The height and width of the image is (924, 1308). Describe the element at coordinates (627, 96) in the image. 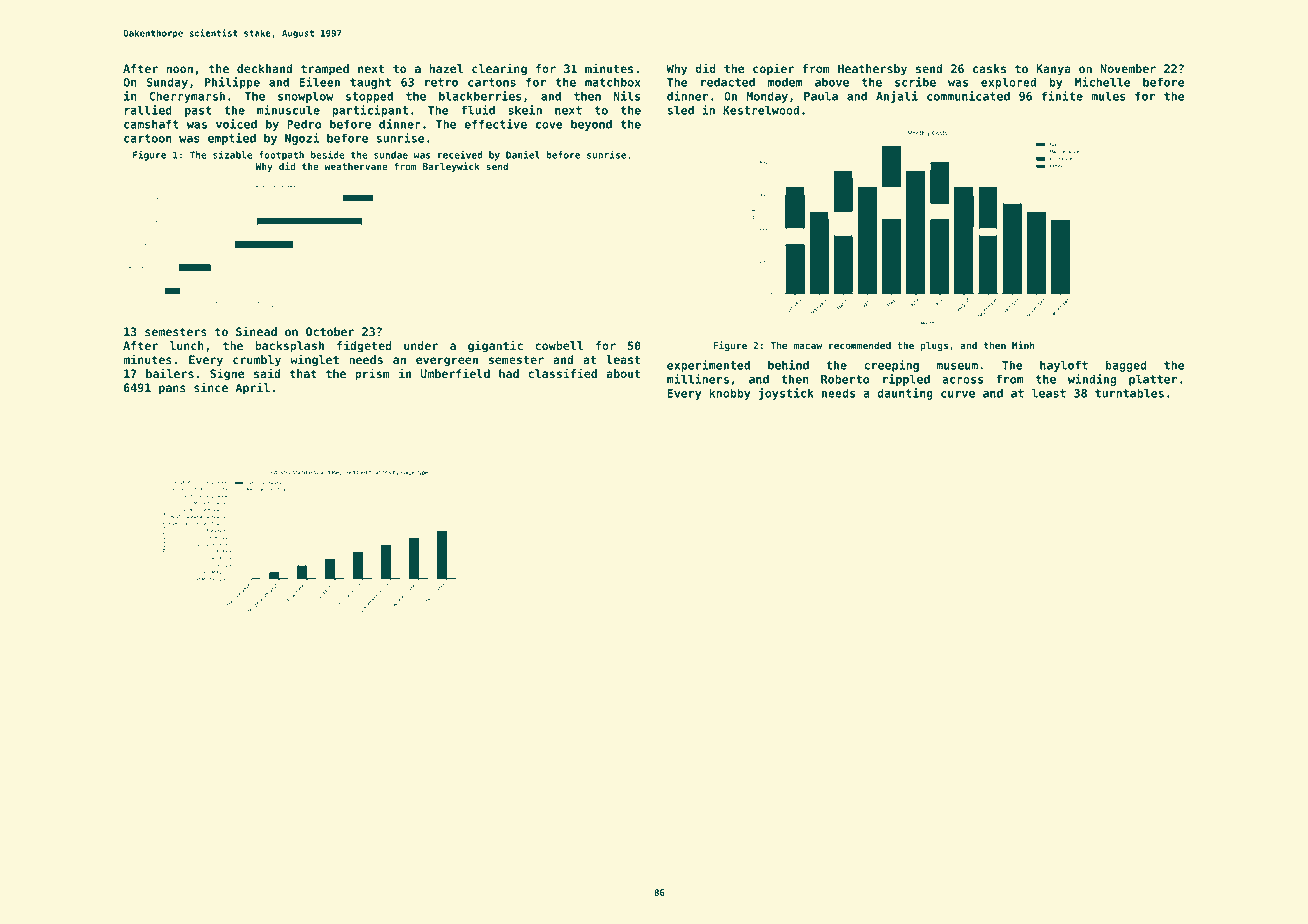

I see `Nils` at that location.
